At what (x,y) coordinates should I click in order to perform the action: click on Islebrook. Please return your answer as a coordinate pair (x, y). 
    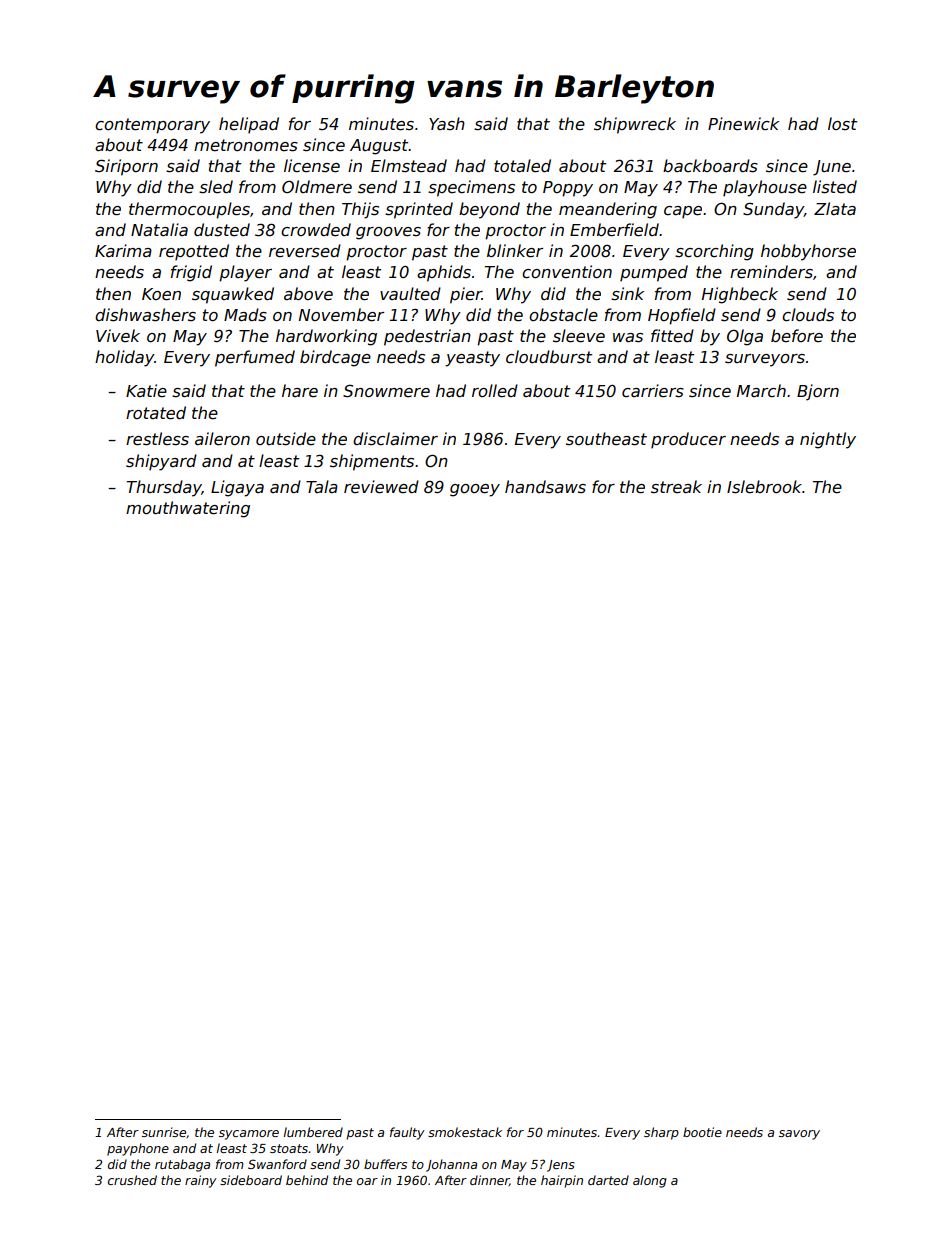
    Looking at the image, I should click on (764, 487).
